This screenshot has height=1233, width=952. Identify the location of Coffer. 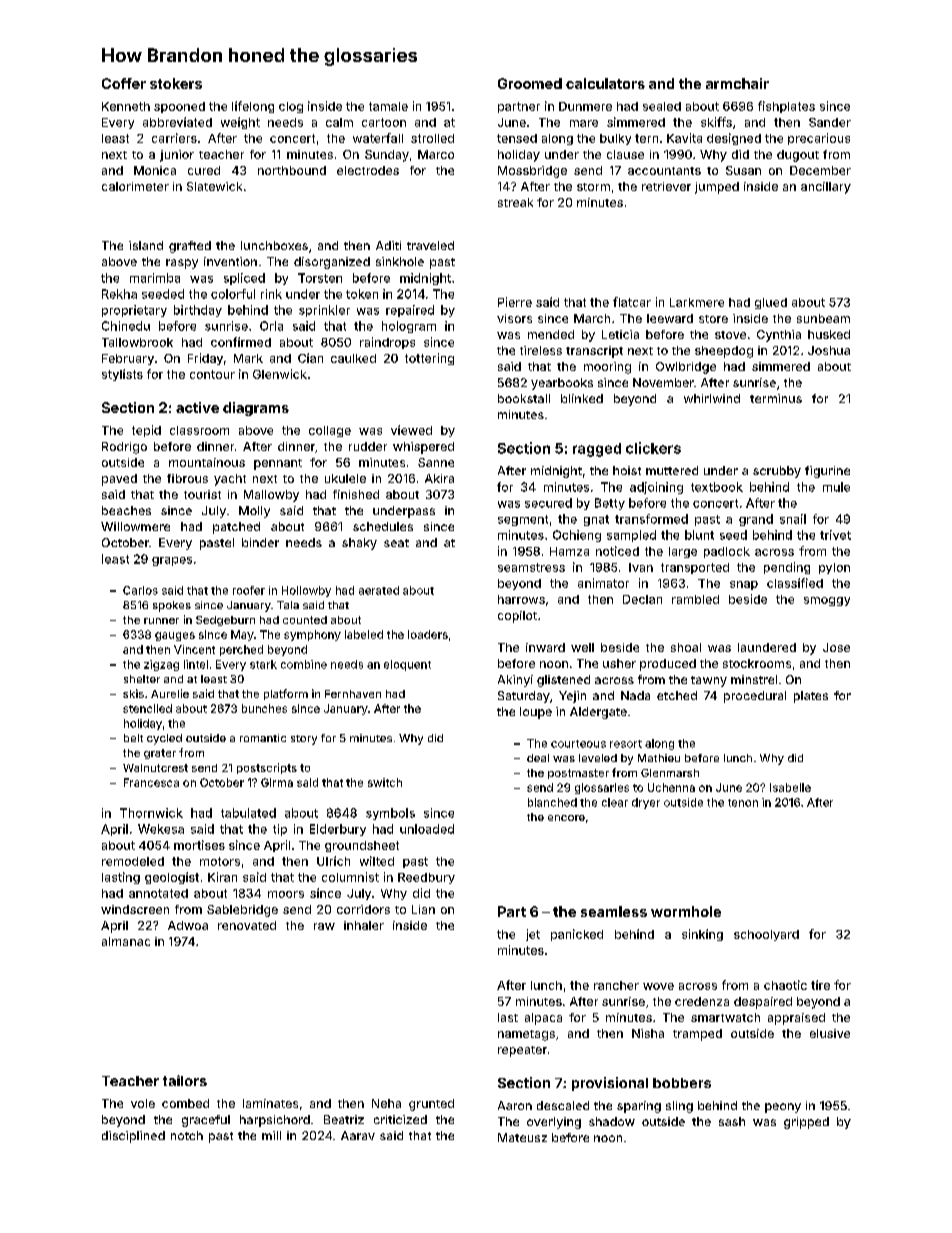
(124, 83).
